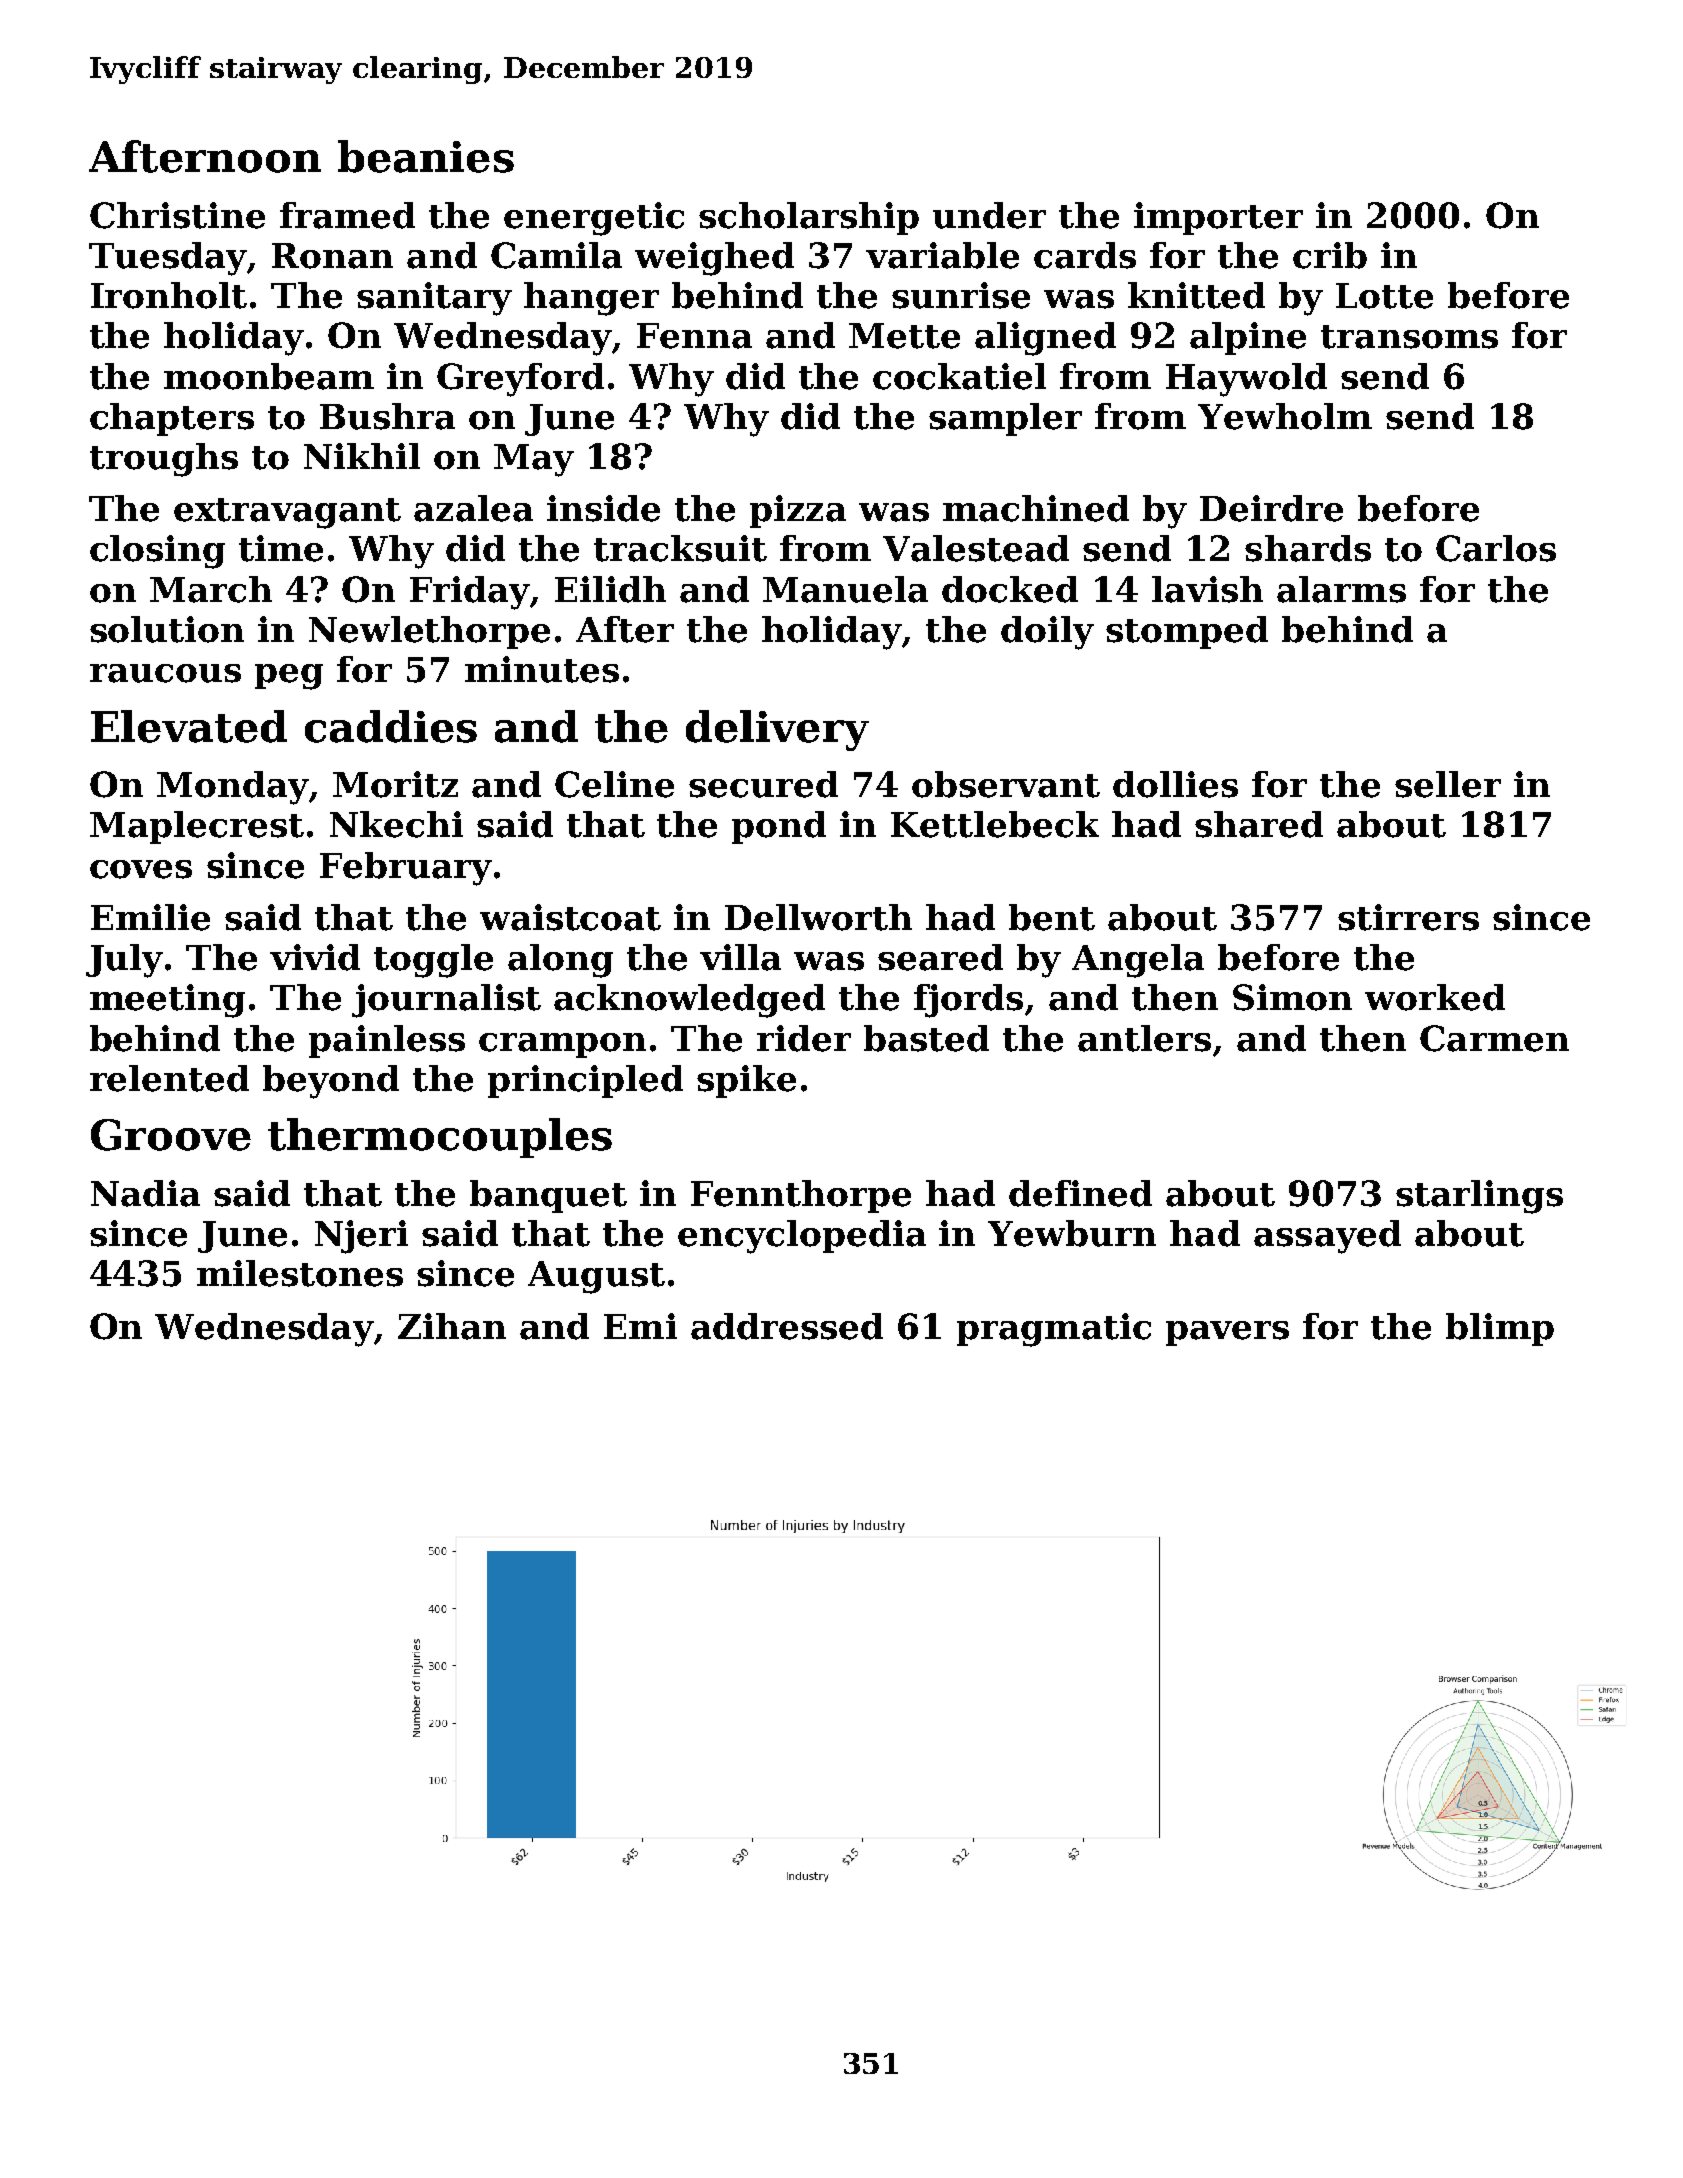 The height and width of the image is (2178, 1683). Describe the element at coordinates (968, 1001) in the image. I see `fjords` at that location.
